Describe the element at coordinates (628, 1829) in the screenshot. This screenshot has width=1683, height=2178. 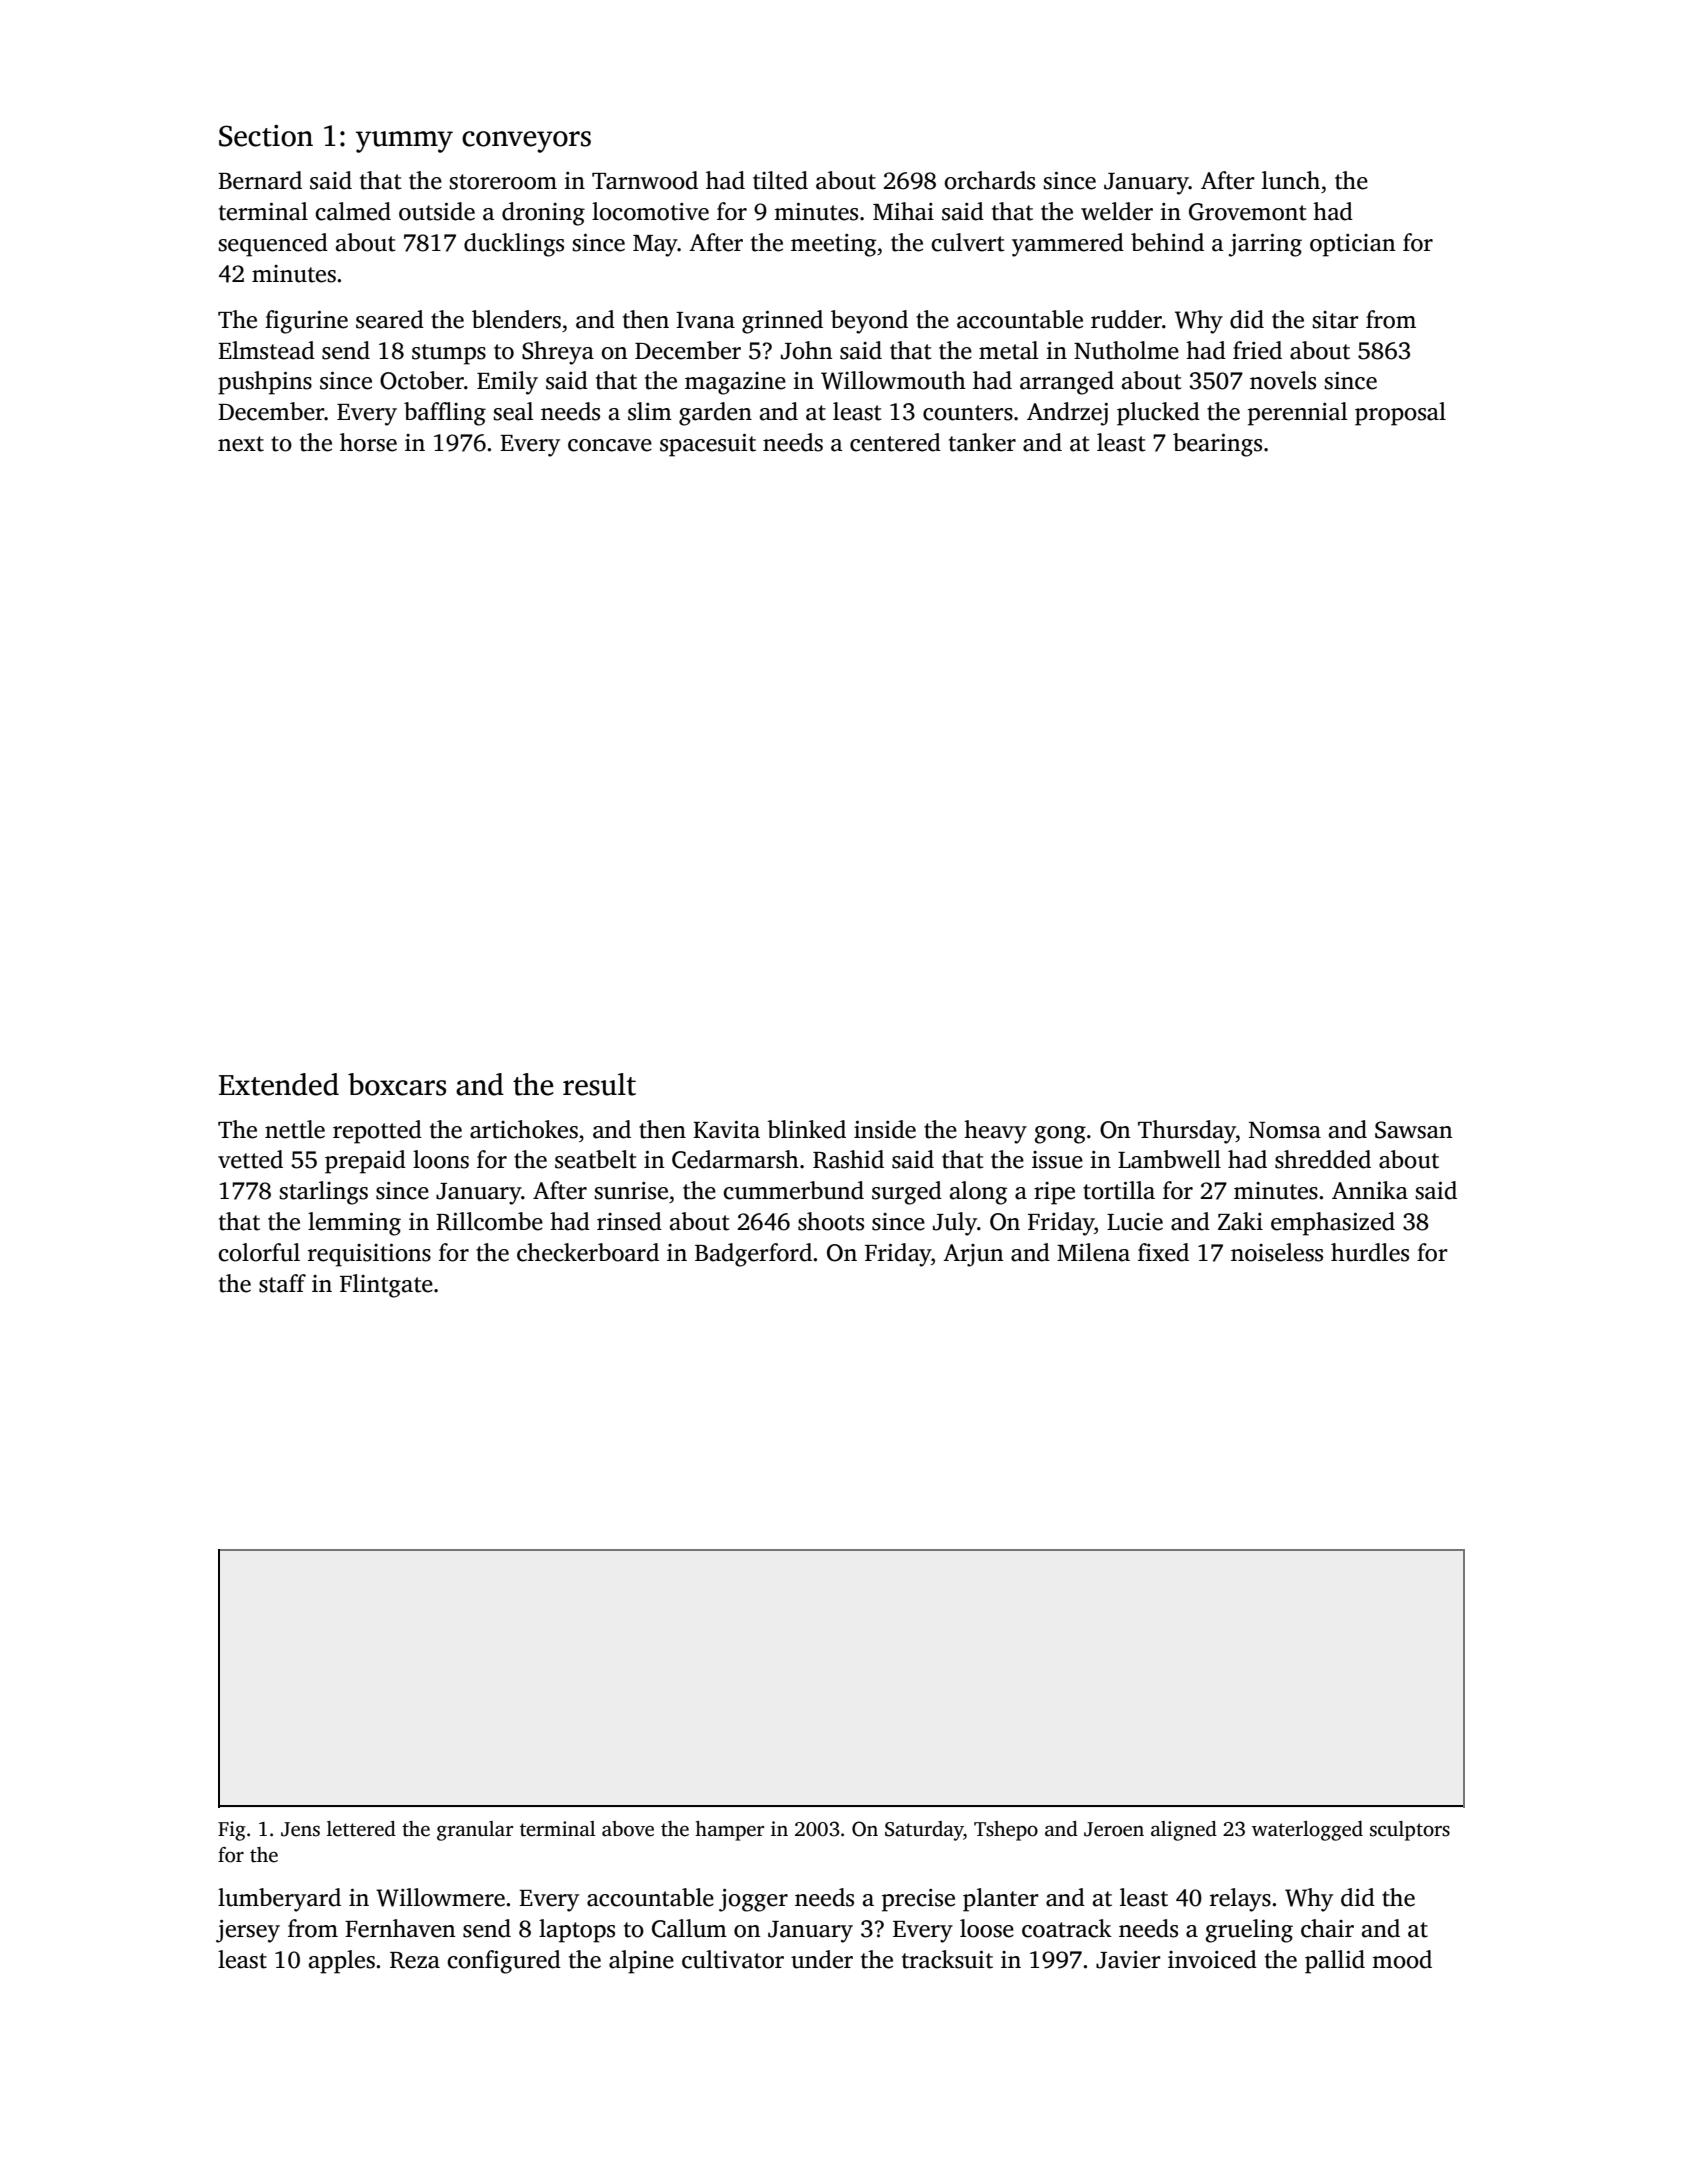
I see `above` at that location.
